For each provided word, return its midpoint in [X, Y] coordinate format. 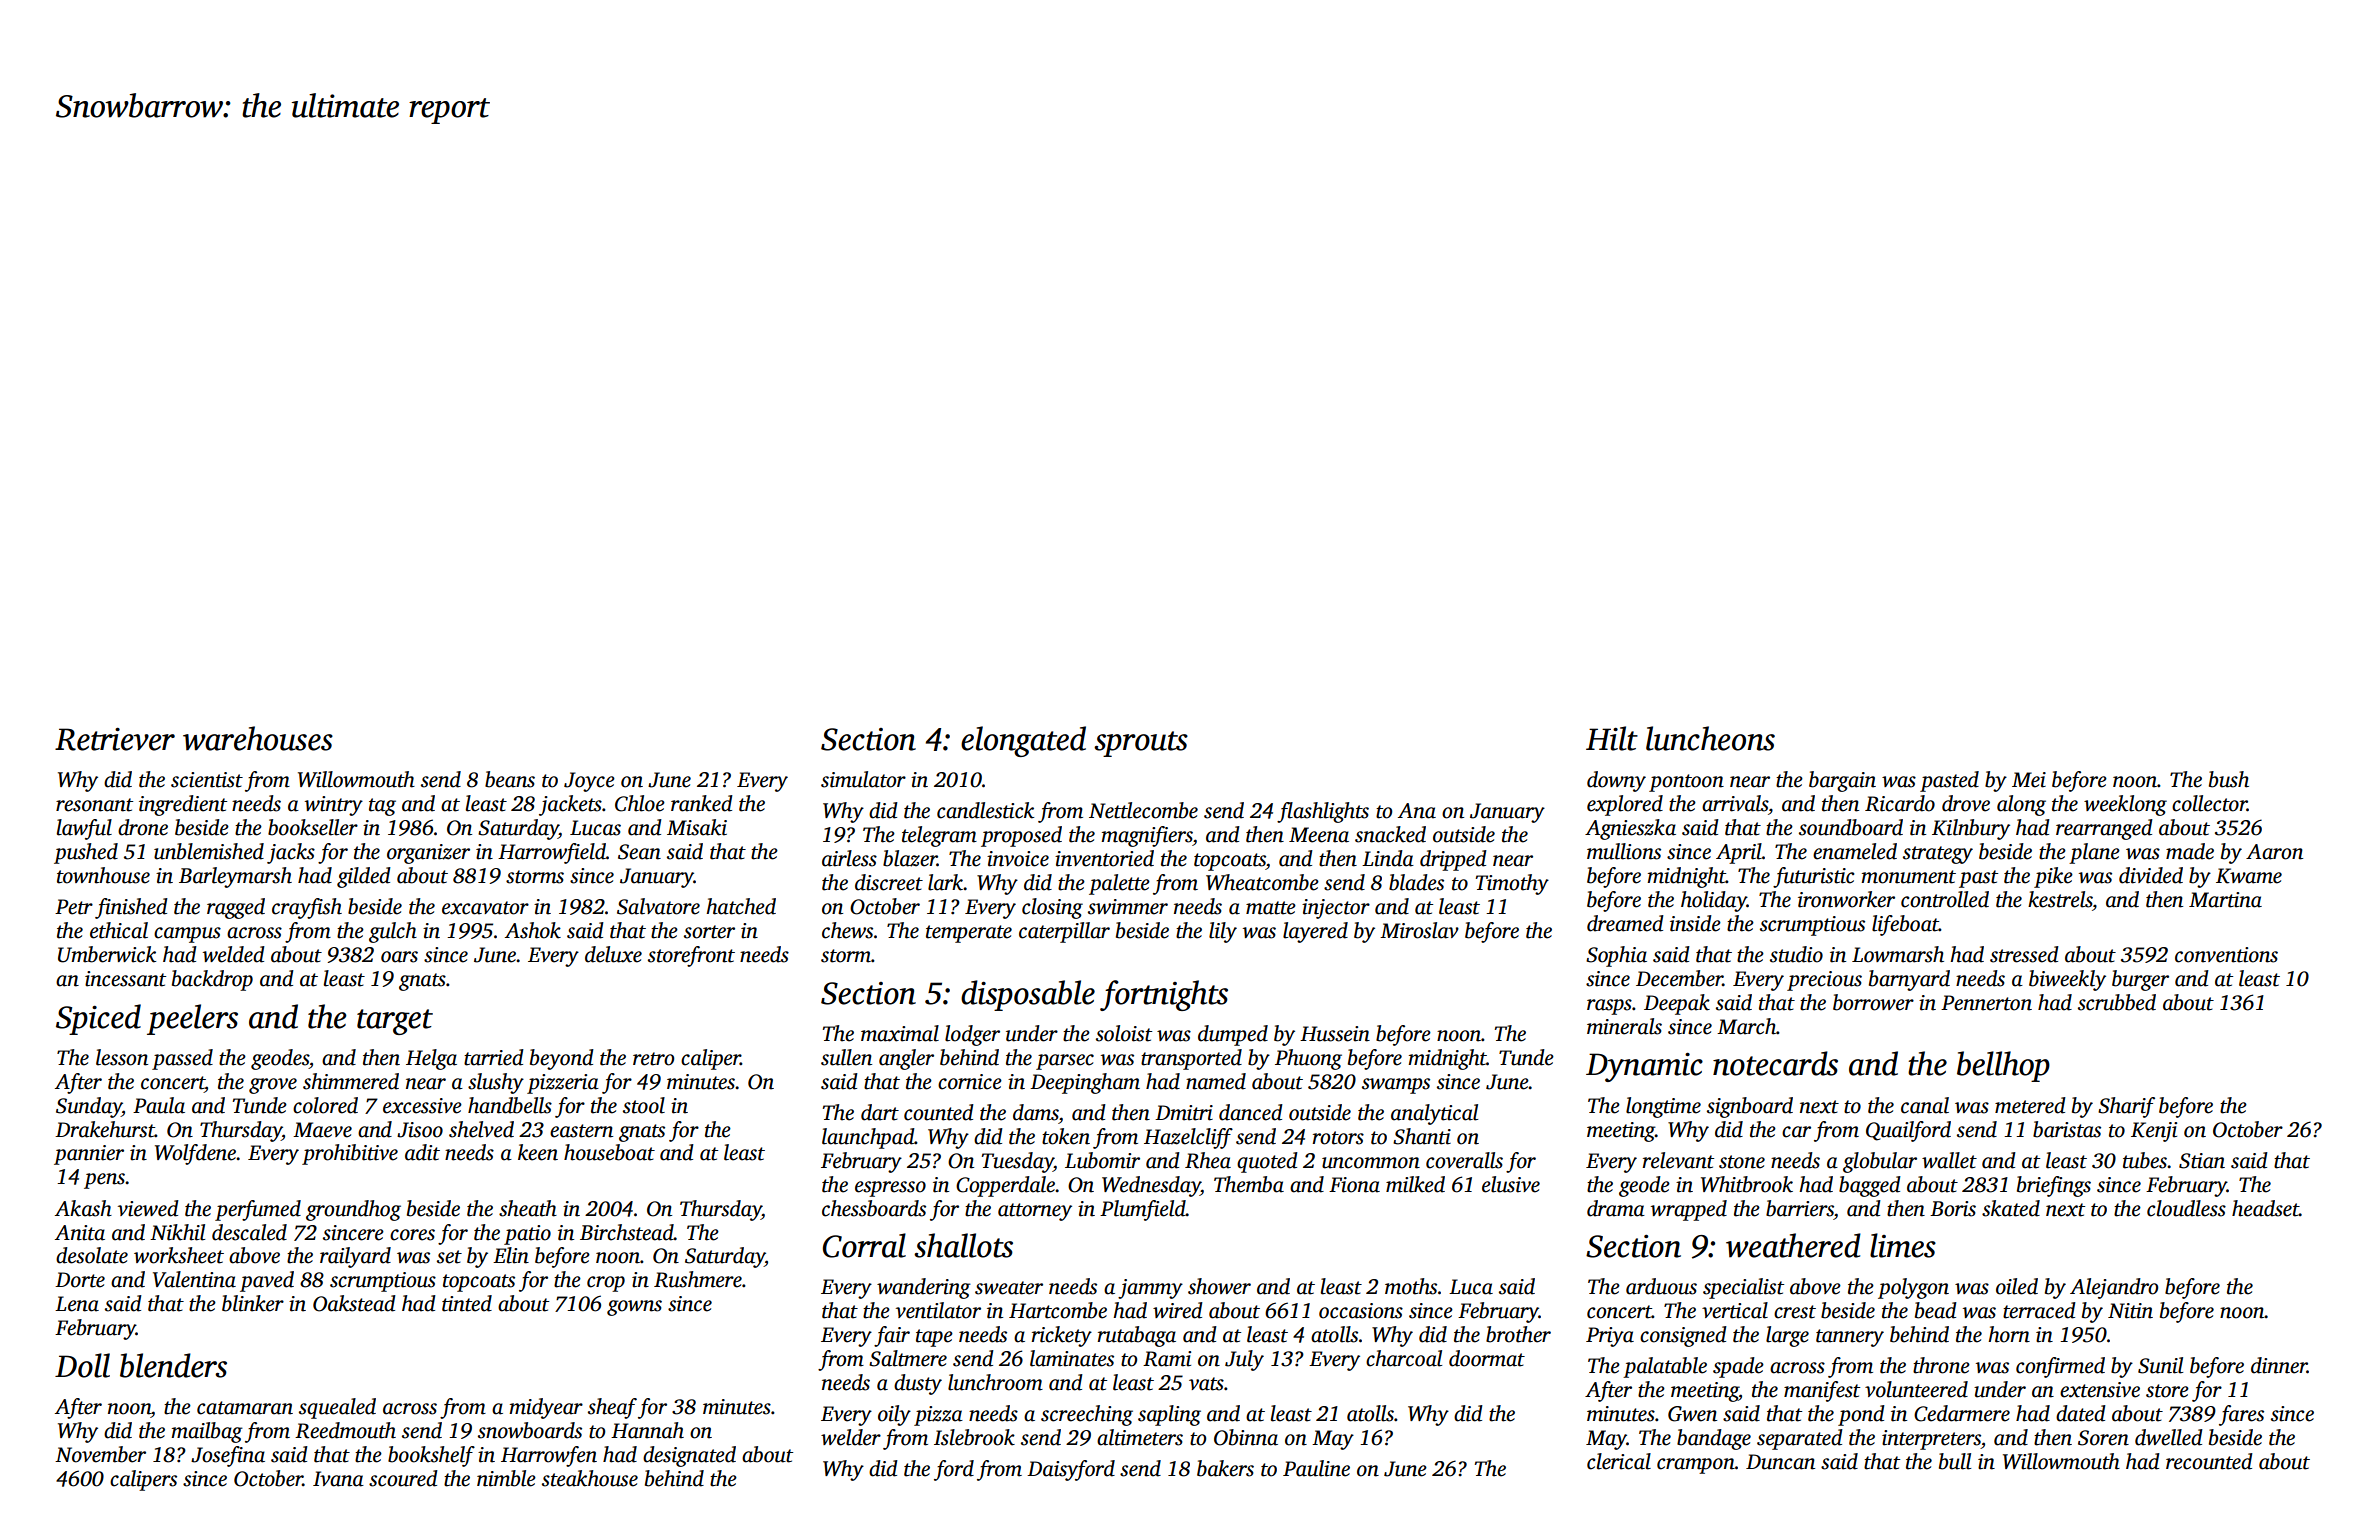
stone [1742, 1162]
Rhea [1208, 1160]
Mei [2029, 780]
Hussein [1335, 1034]
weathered [1793, 1245]
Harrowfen [549, 1456]
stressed [2024, 954]
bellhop [2003, 1066]
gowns [634, 1308]
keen [538, 1152]
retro [653, 1059]
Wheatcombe [1262, 882]
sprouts [1141, 744]
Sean [639, 852]
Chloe [640, 803]
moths [1411, 1286]
